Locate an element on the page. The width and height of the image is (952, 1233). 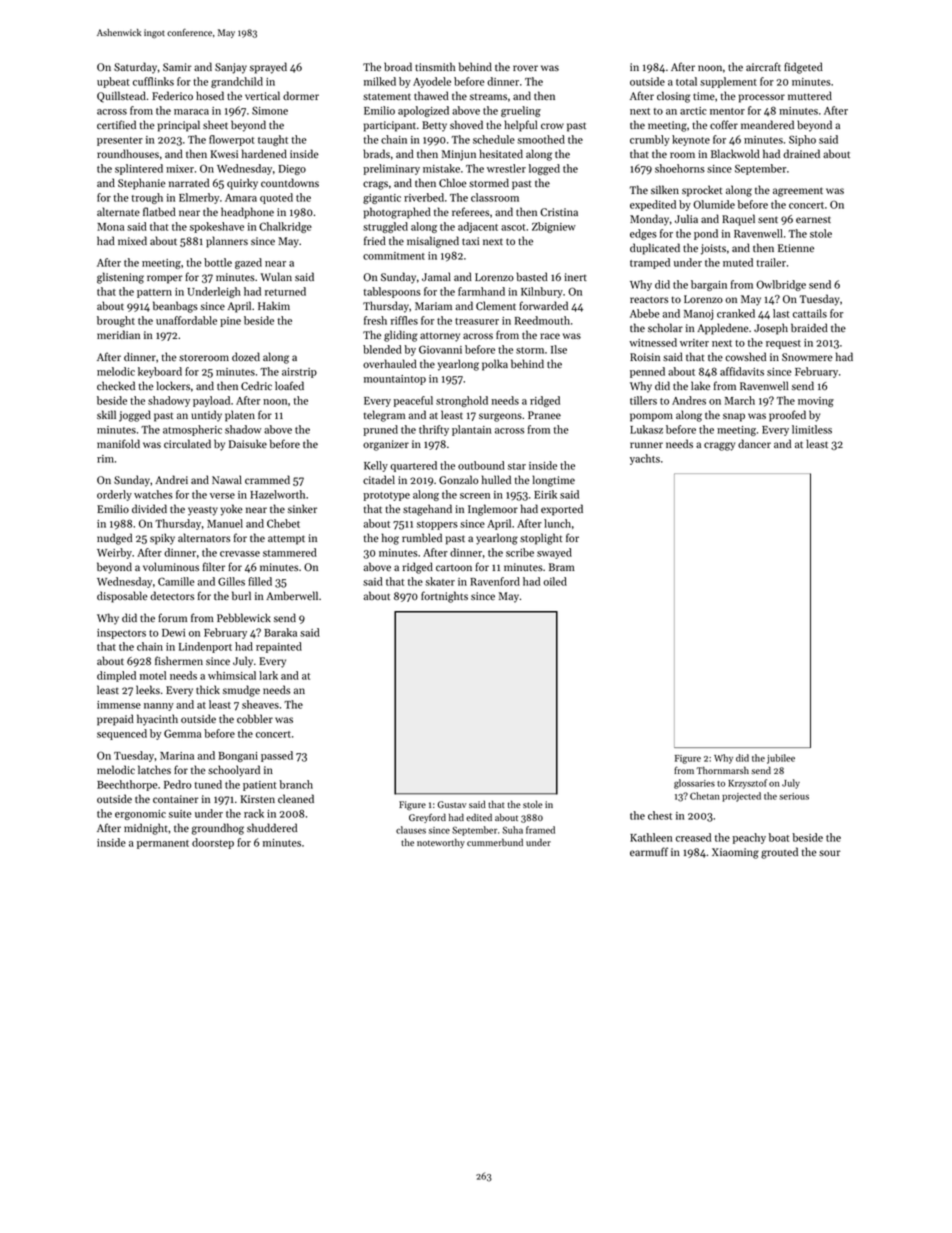
participant is located at coordinates (390, 126).
